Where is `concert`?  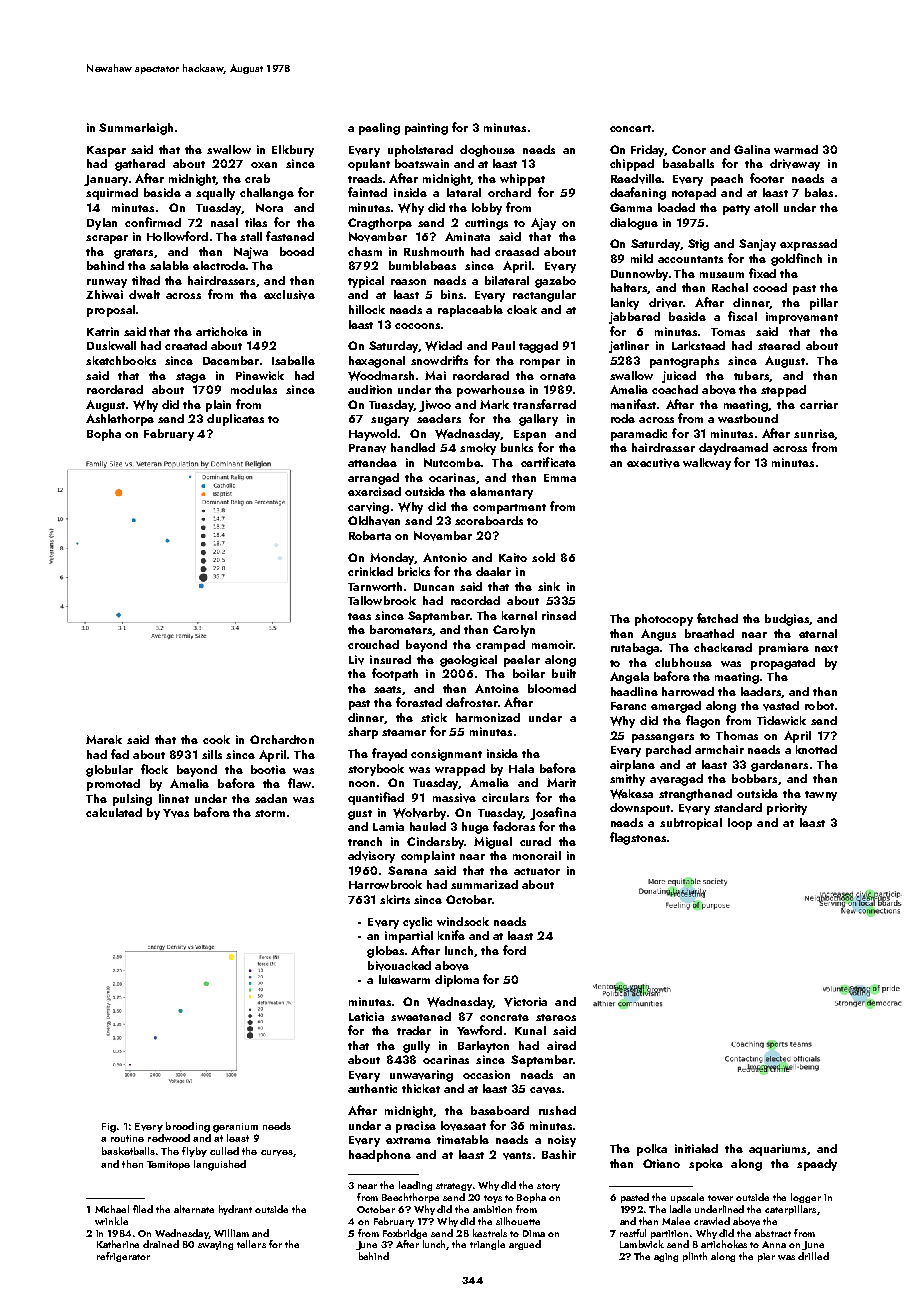
concert is located at coordinates (630, 128).
